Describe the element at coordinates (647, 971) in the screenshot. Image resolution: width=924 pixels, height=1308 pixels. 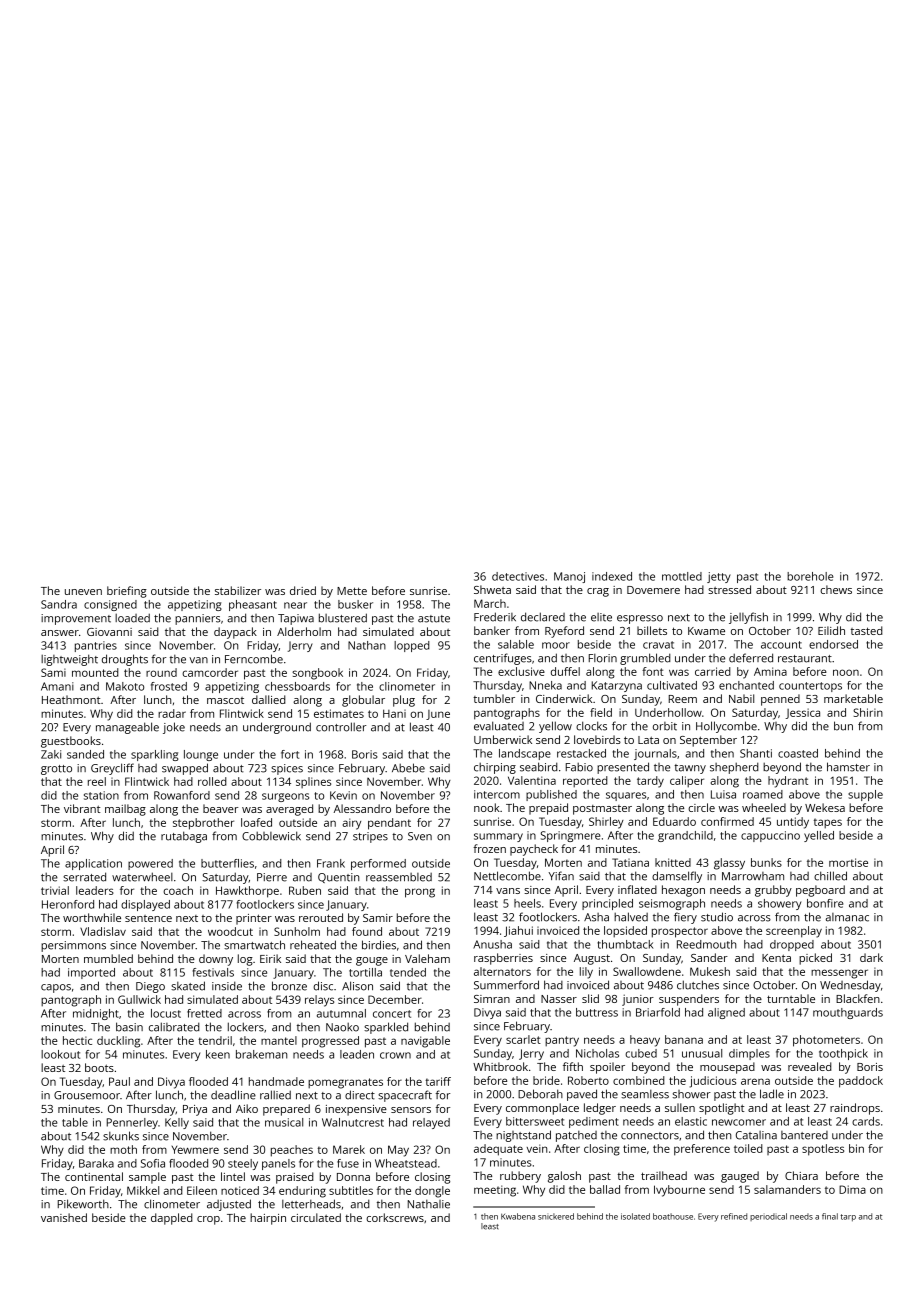
I see `Swallowdene` at that location.
